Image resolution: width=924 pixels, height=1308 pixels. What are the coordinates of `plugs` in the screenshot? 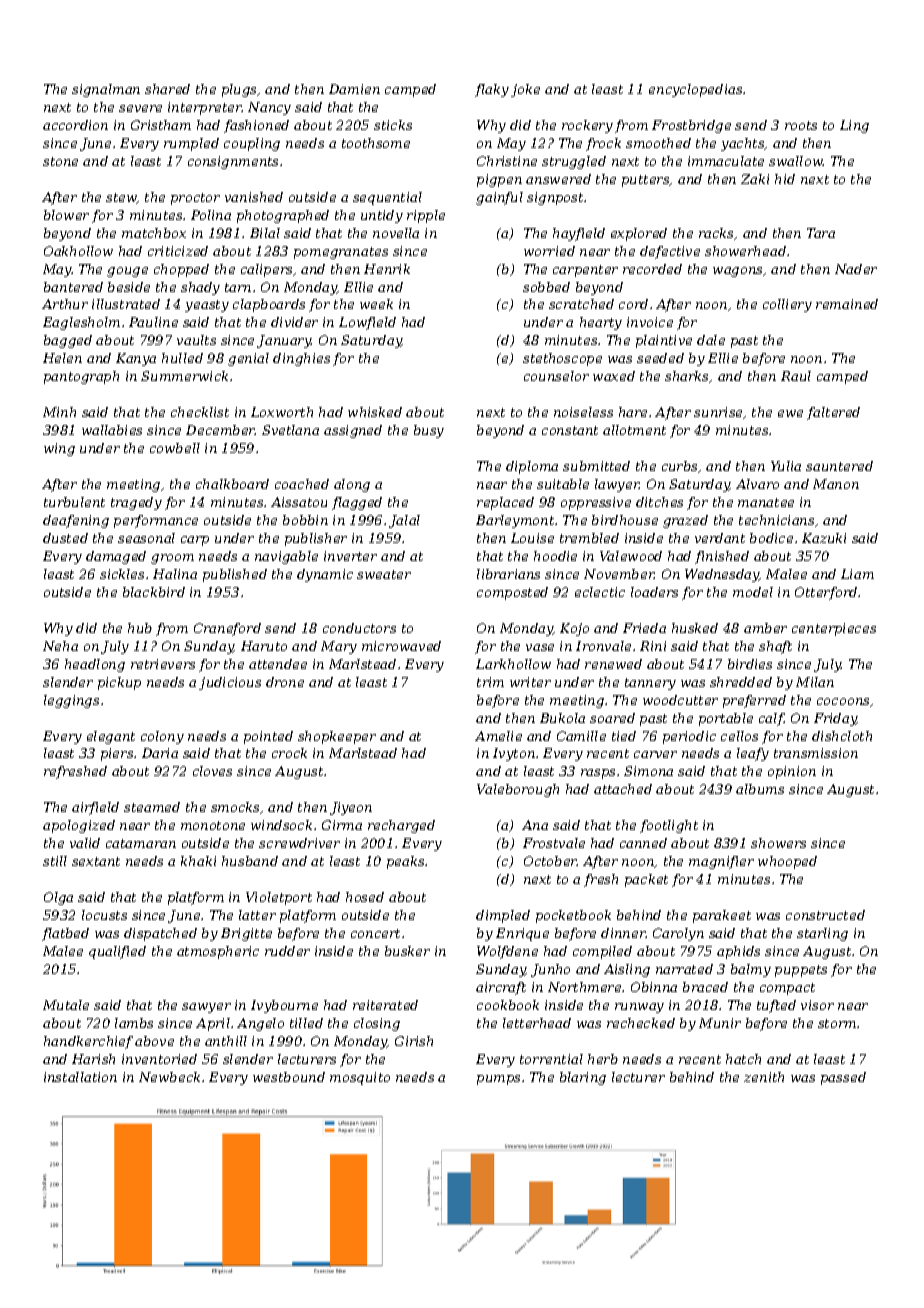 It's located at (239, 90).
